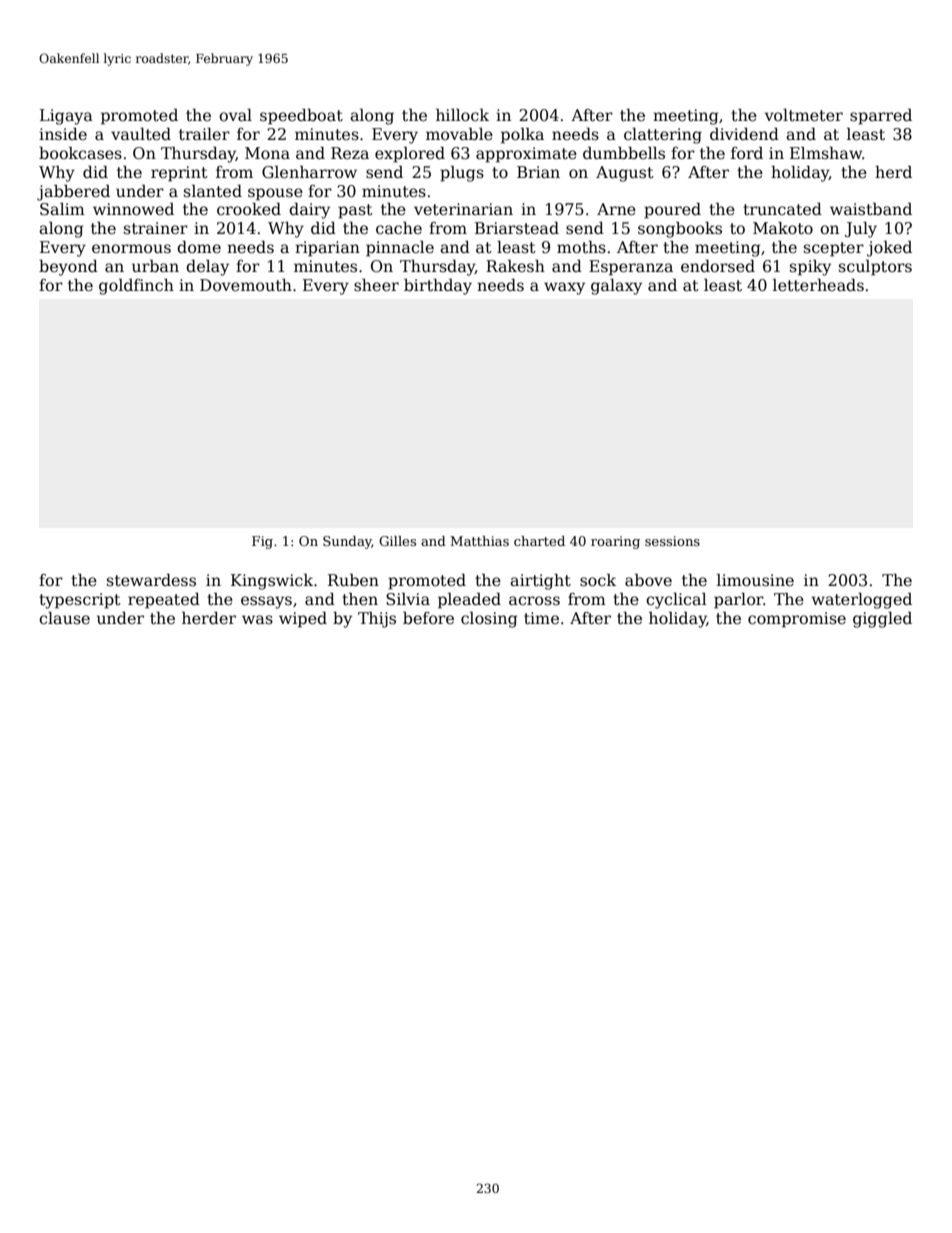 Image resolution: width=952 pixels, height=1233 pixels. I want to click on Brian, so click(538, 172).
